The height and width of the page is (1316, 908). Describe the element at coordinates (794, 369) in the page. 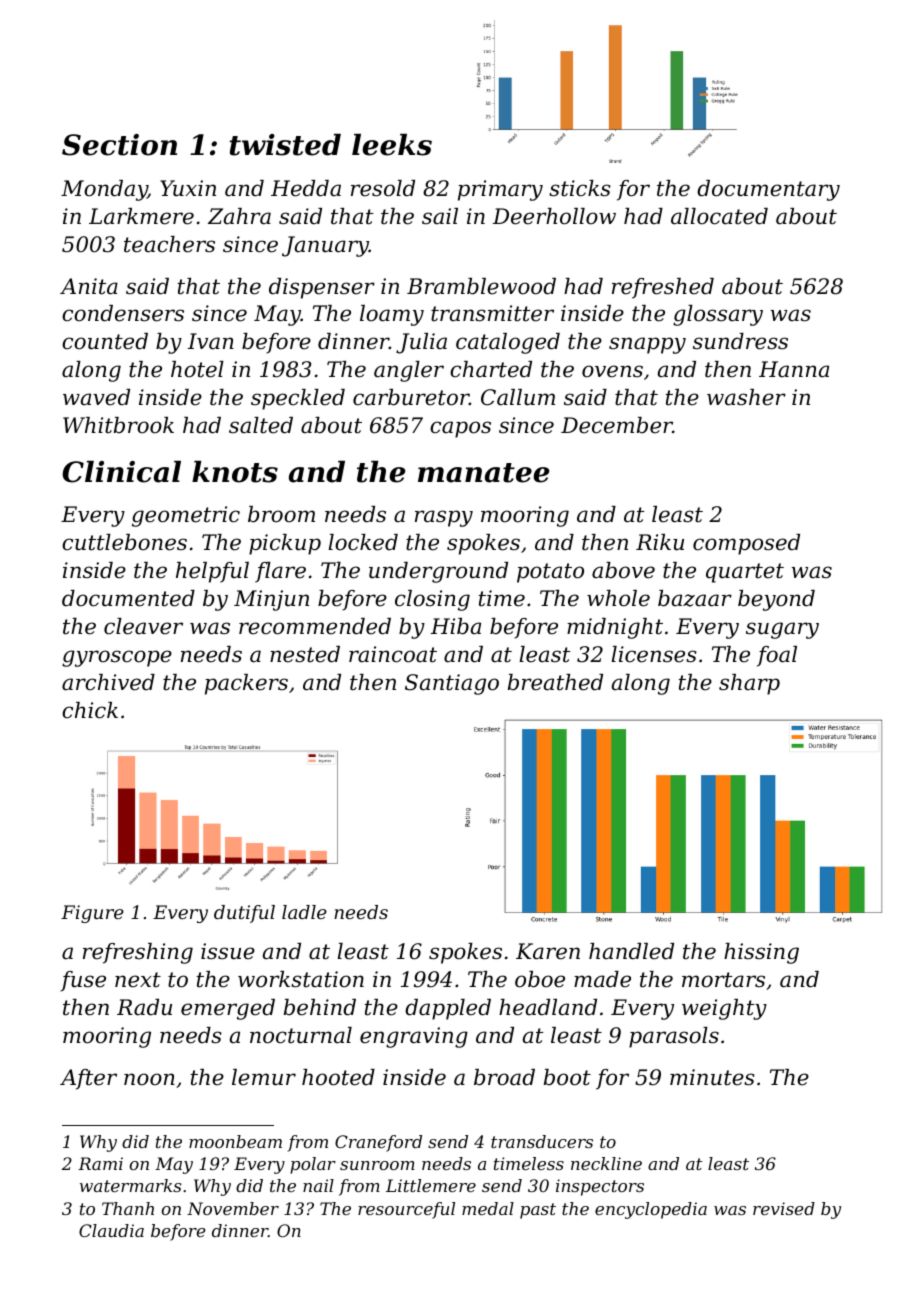

I see `Hanna` at that location.
